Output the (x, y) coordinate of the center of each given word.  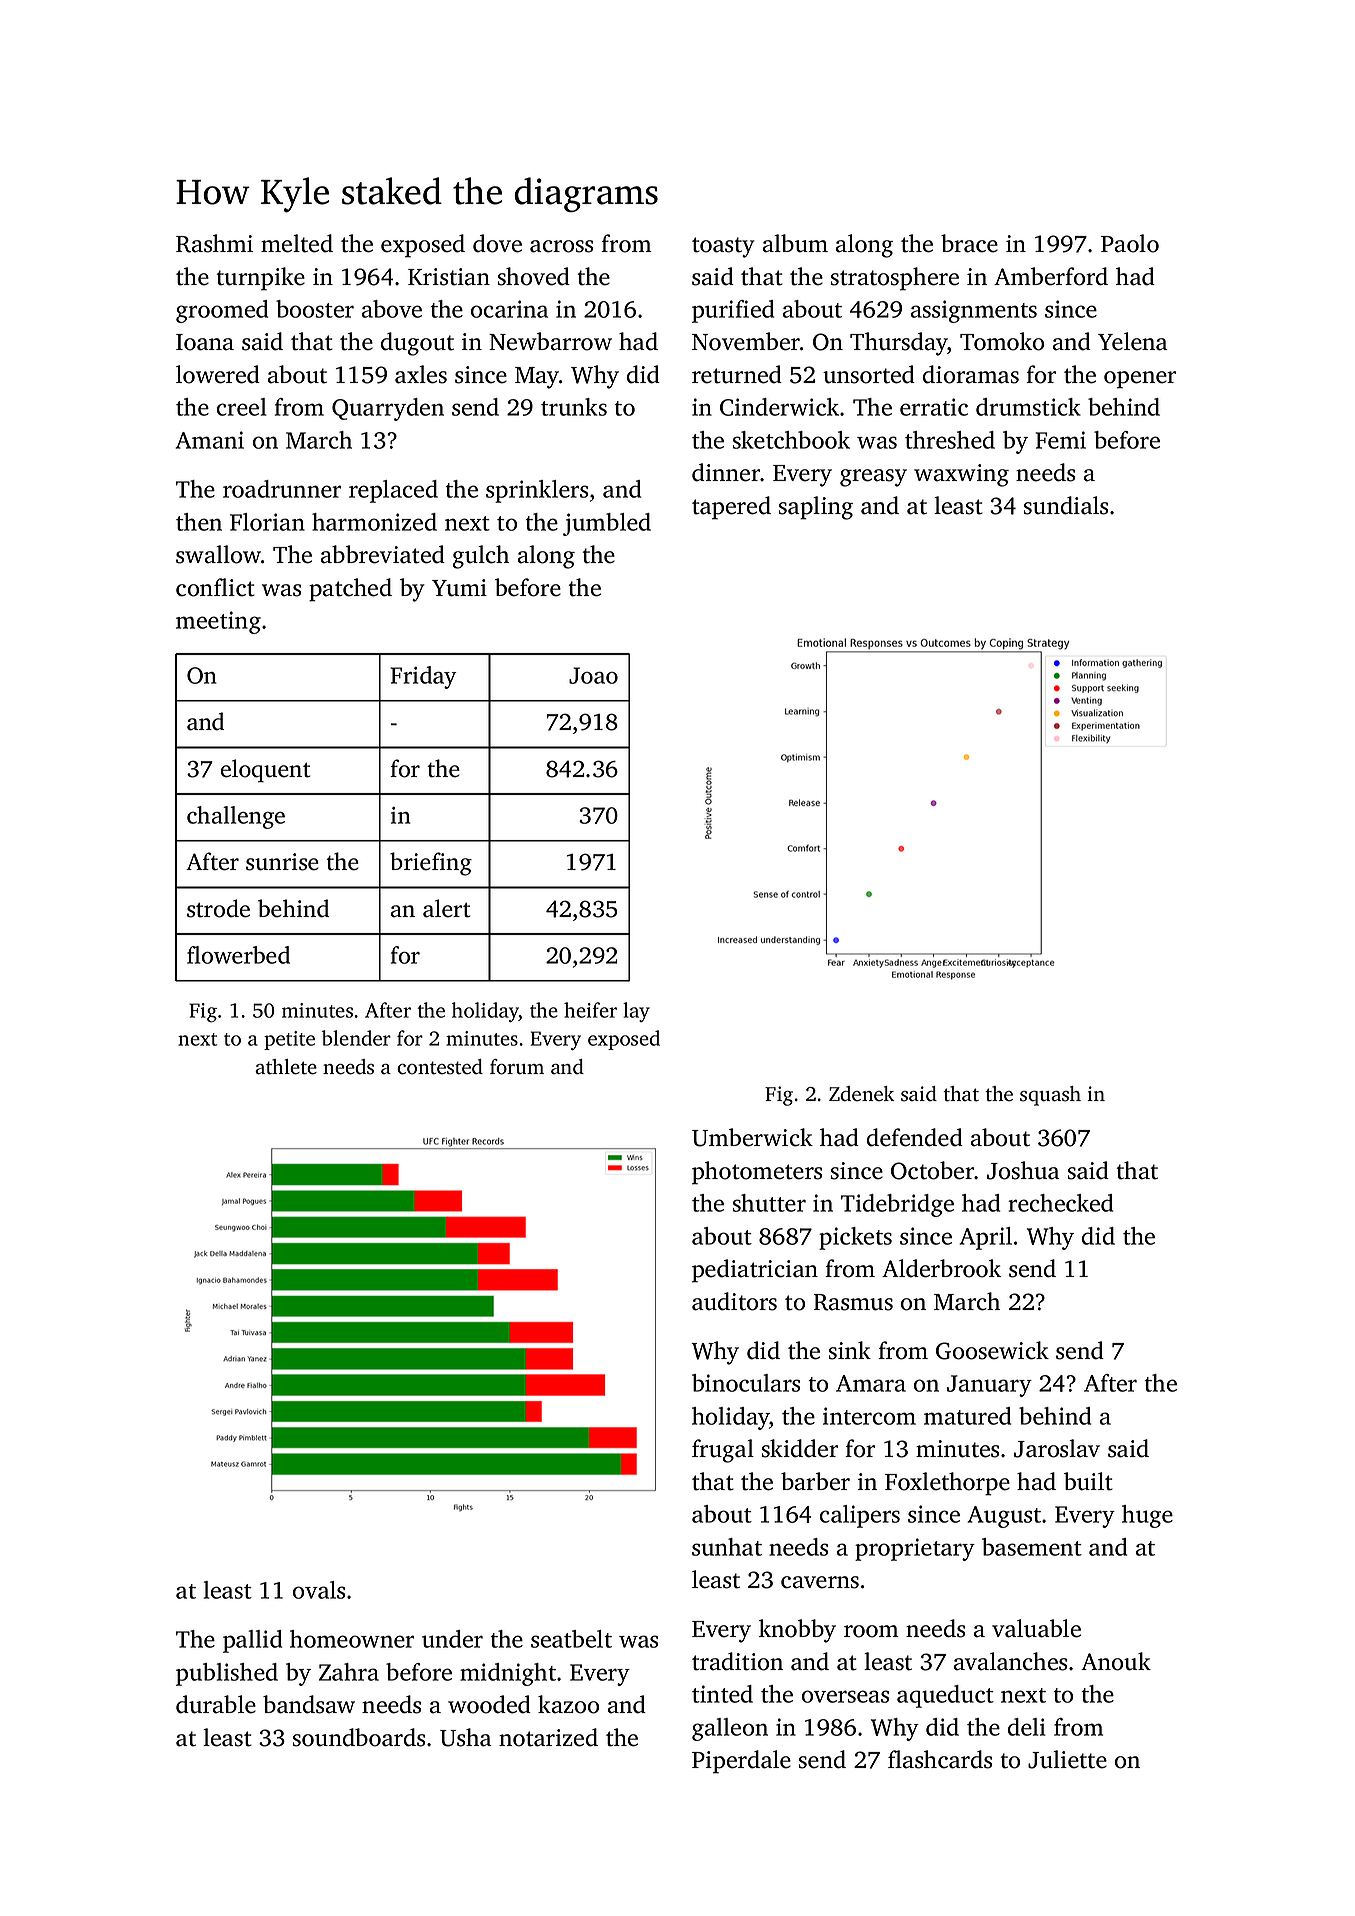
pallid (252, 1641)
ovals (319, 1590)
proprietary (915, 1549)
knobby (797, 1631)
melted (297, 243)
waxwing (961, 475)
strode (218, 908)
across (561, 246)
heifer (590, 1010)
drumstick (1028, 407)
